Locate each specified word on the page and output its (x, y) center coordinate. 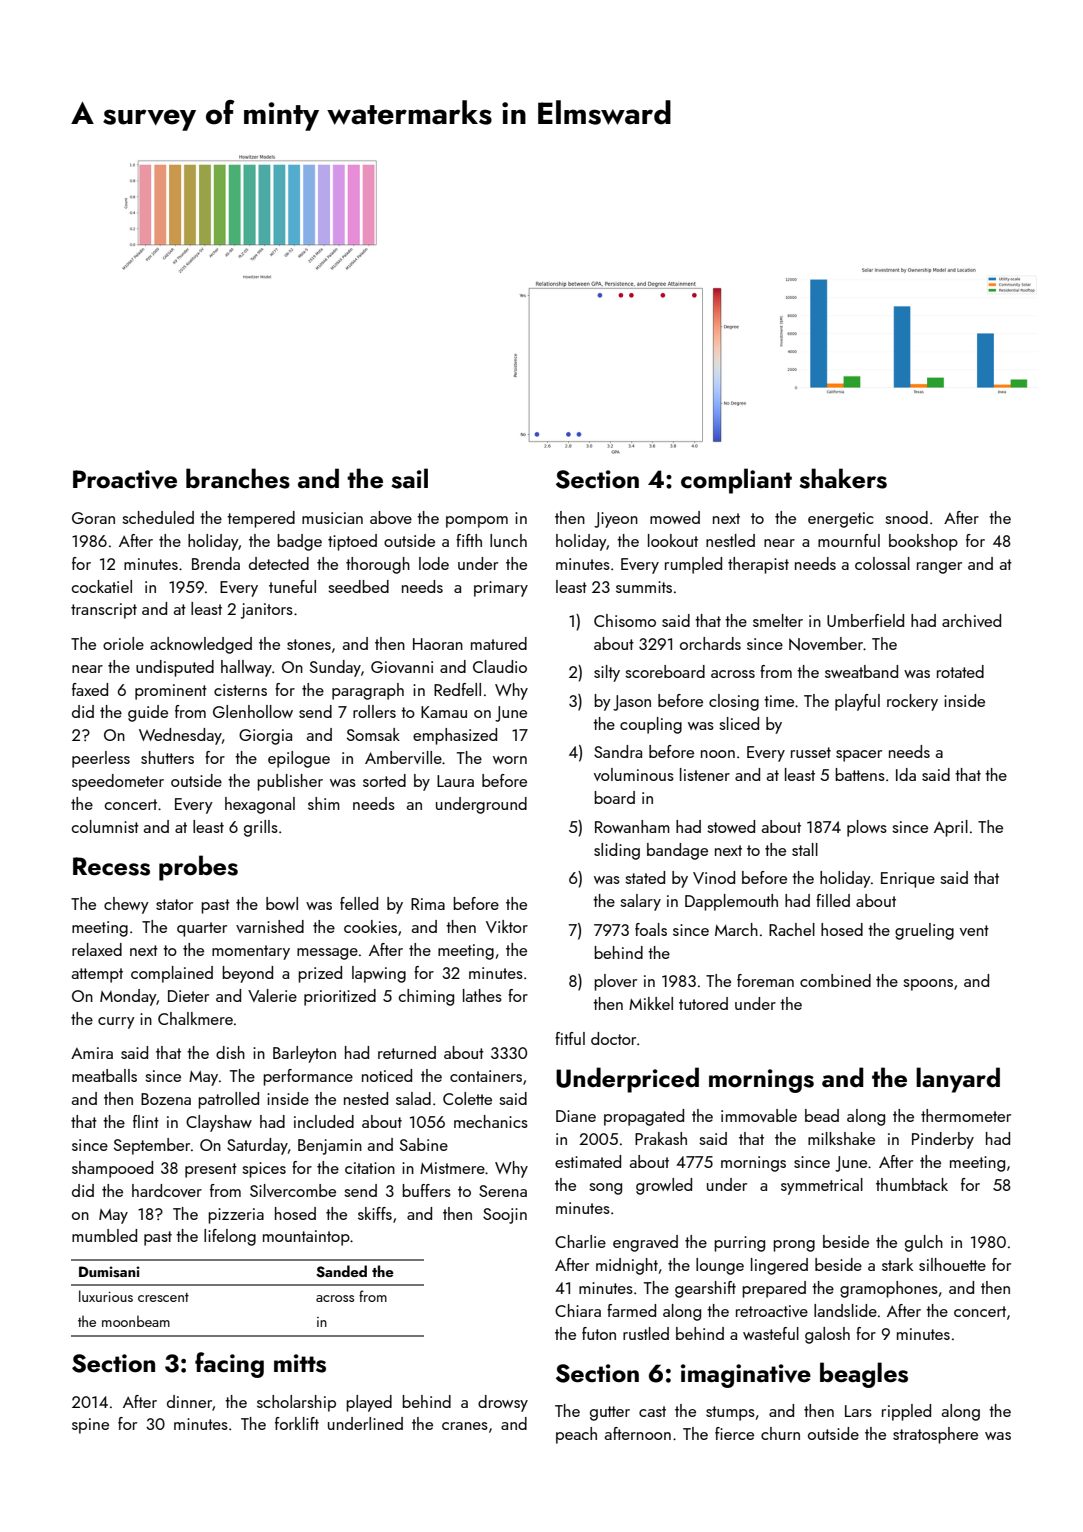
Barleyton (304, 1054)
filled (833, 900)
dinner (189, 1401)
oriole (123, 643)
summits (644, 587)
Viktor (507, 926)
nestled (730, 540)
